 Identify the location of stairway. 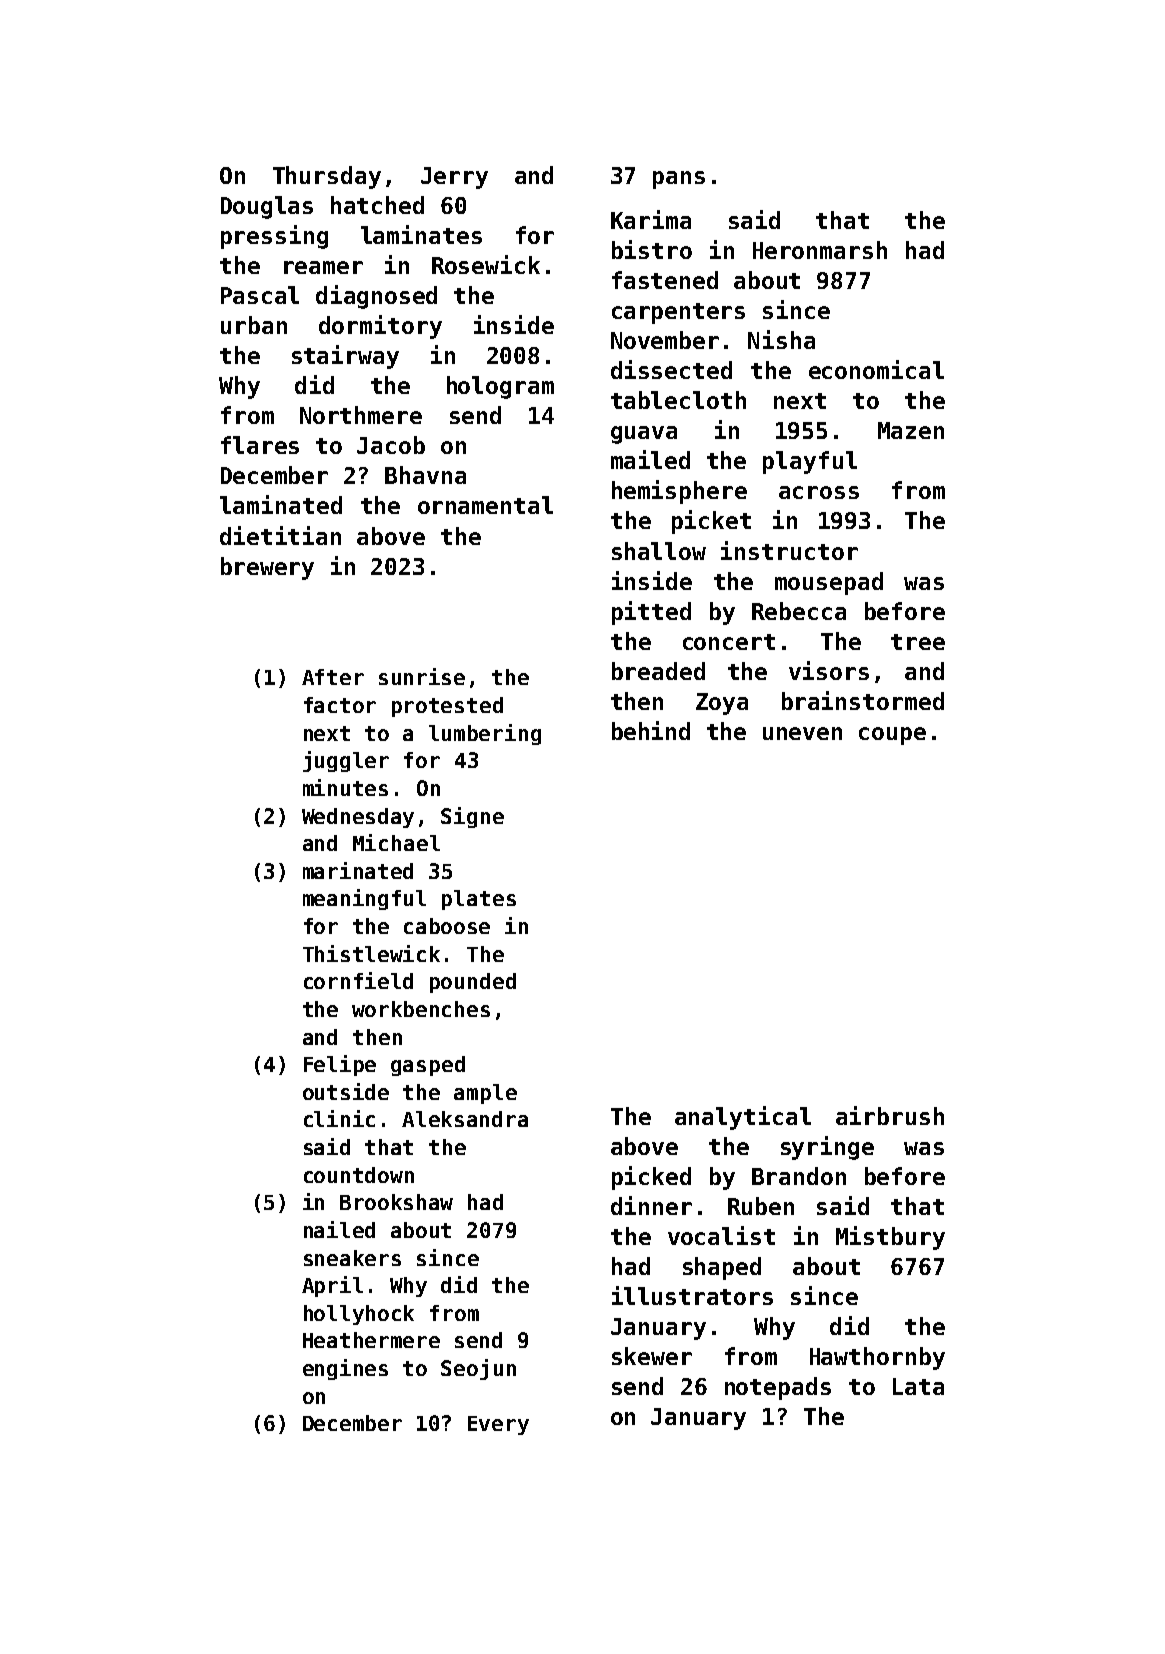
(345, 357).
